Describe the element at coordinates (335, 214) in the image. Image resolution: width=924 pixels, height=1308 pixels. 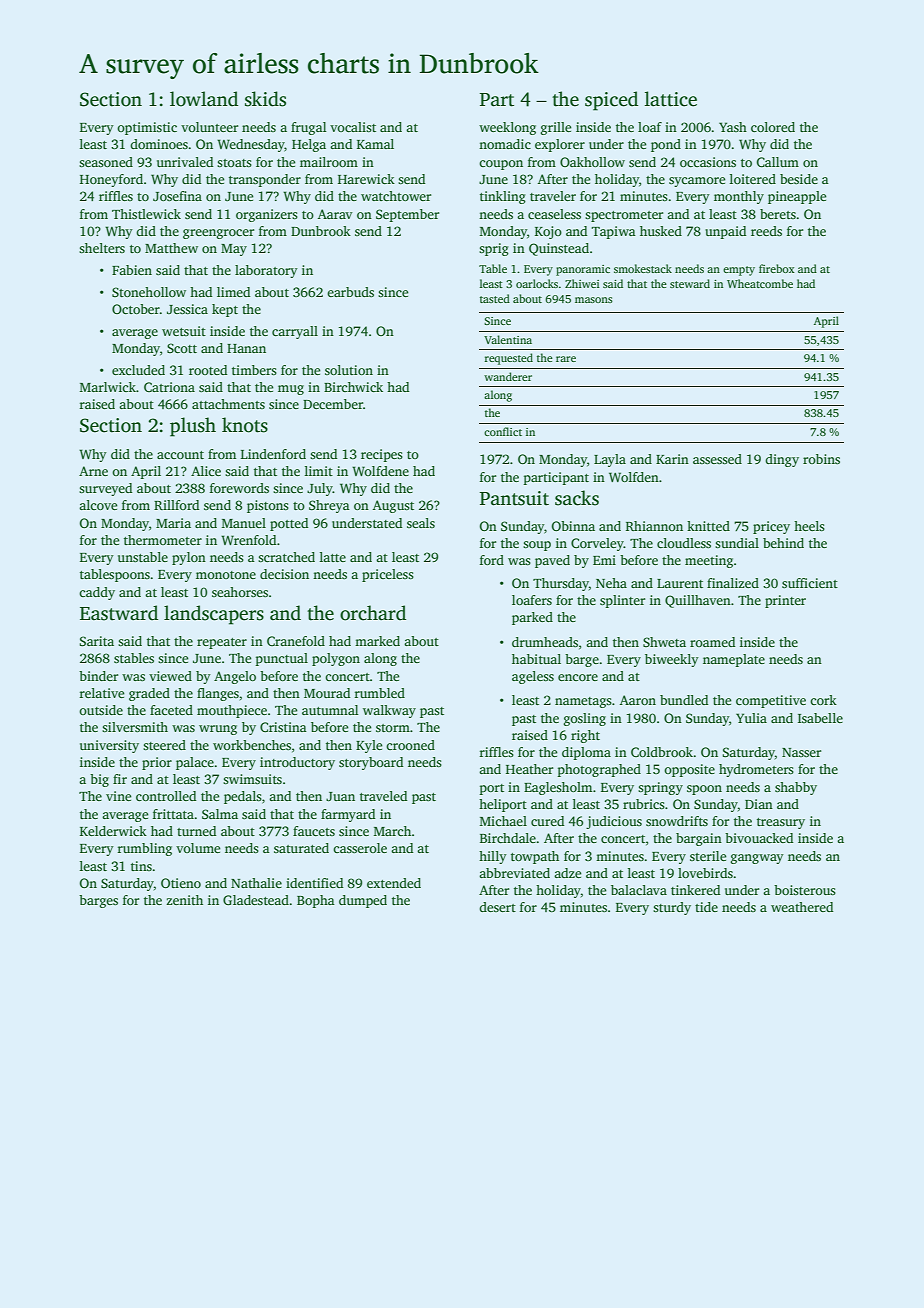
I see `Aarav` at that location.
